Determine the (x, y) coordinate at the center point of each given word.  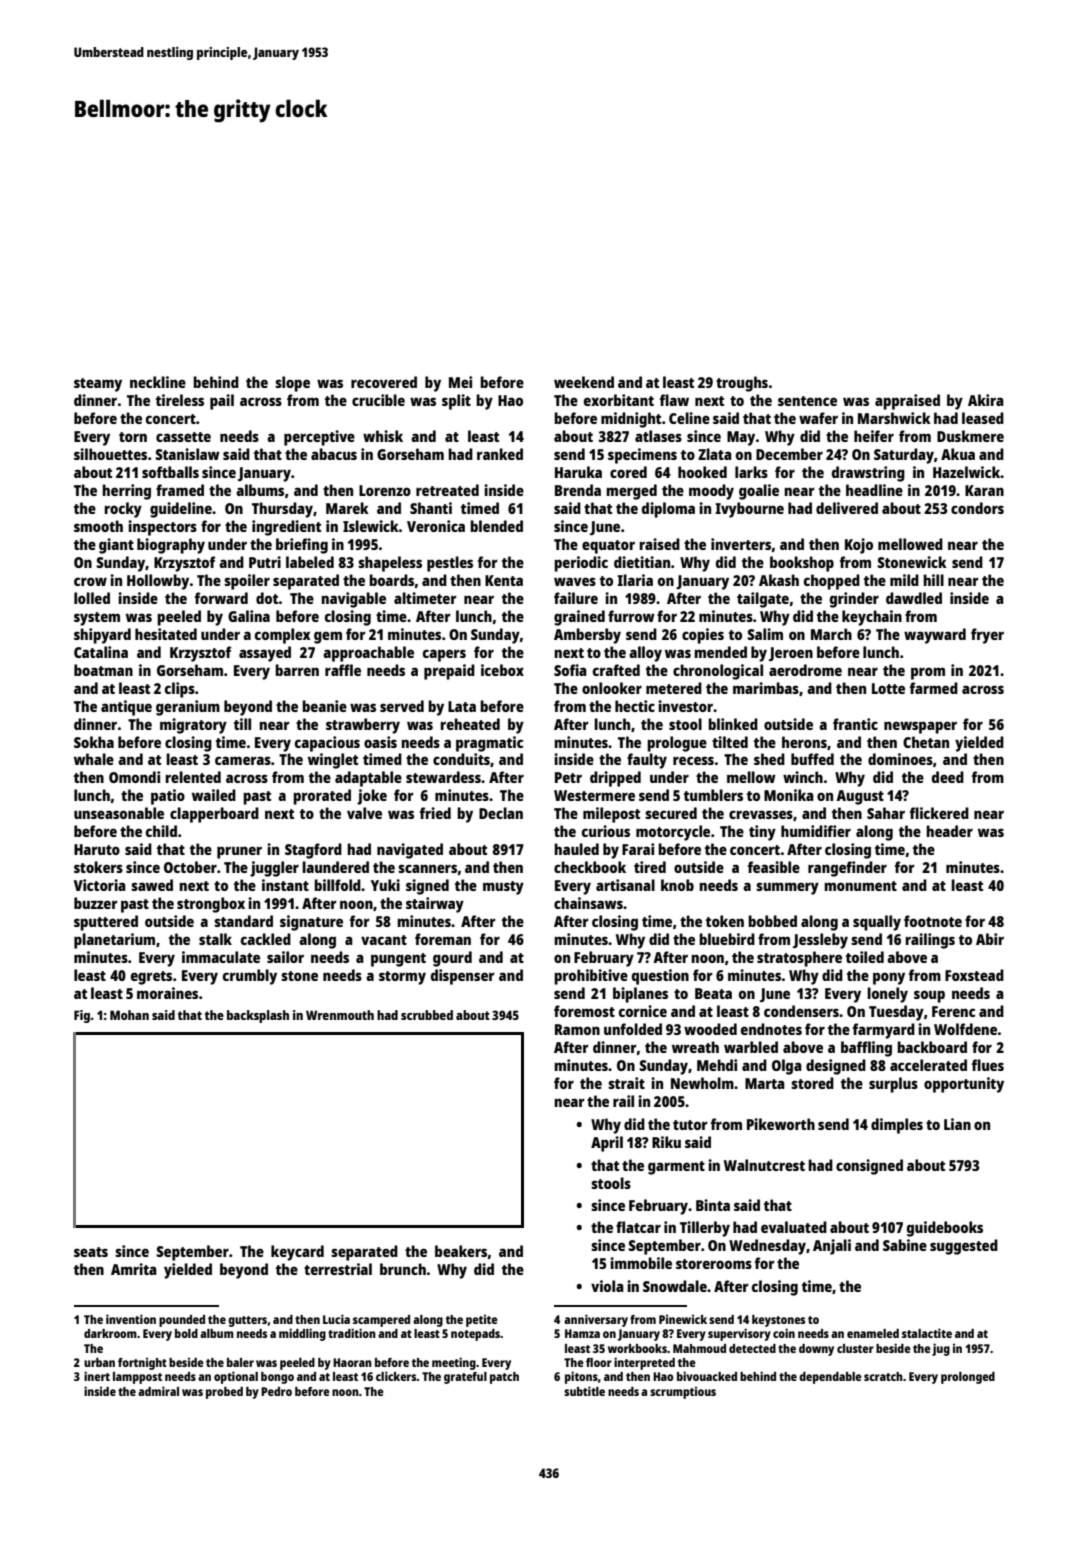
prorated (322, 797)
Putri (265, 562)
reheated (470, 724)
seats (91, 1252)
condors (977, 508)
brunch (403, 1269)
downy (816, 1350)
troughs (742, 384)
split (456, 402)
